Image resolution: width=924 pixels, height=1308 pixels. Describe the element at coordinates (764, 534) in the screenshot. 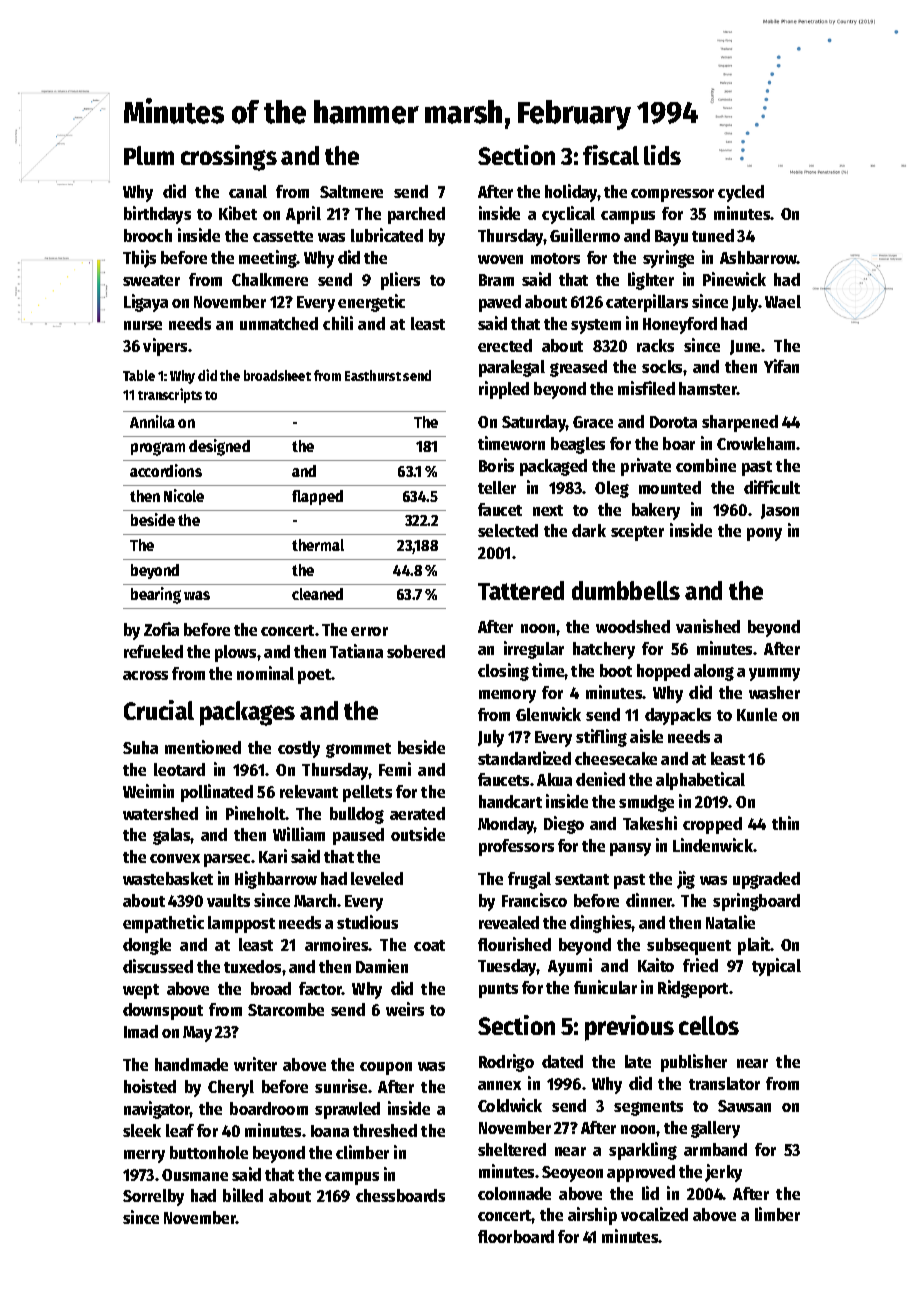

I see `pony` at that location.
